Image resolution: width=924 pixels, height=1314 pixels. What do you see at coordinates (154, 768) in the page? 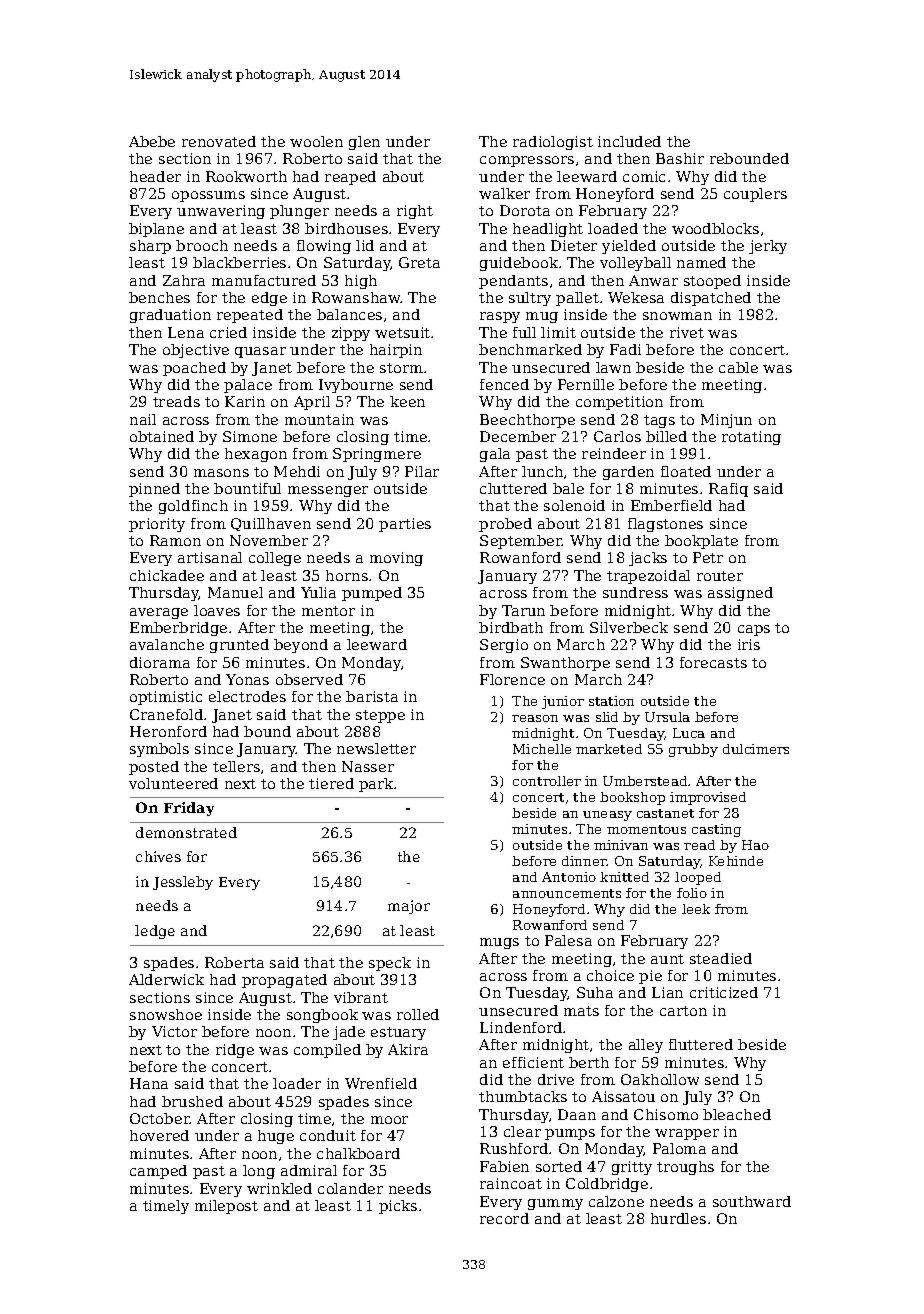
I see `posted` at bounding box center [154, 768].
